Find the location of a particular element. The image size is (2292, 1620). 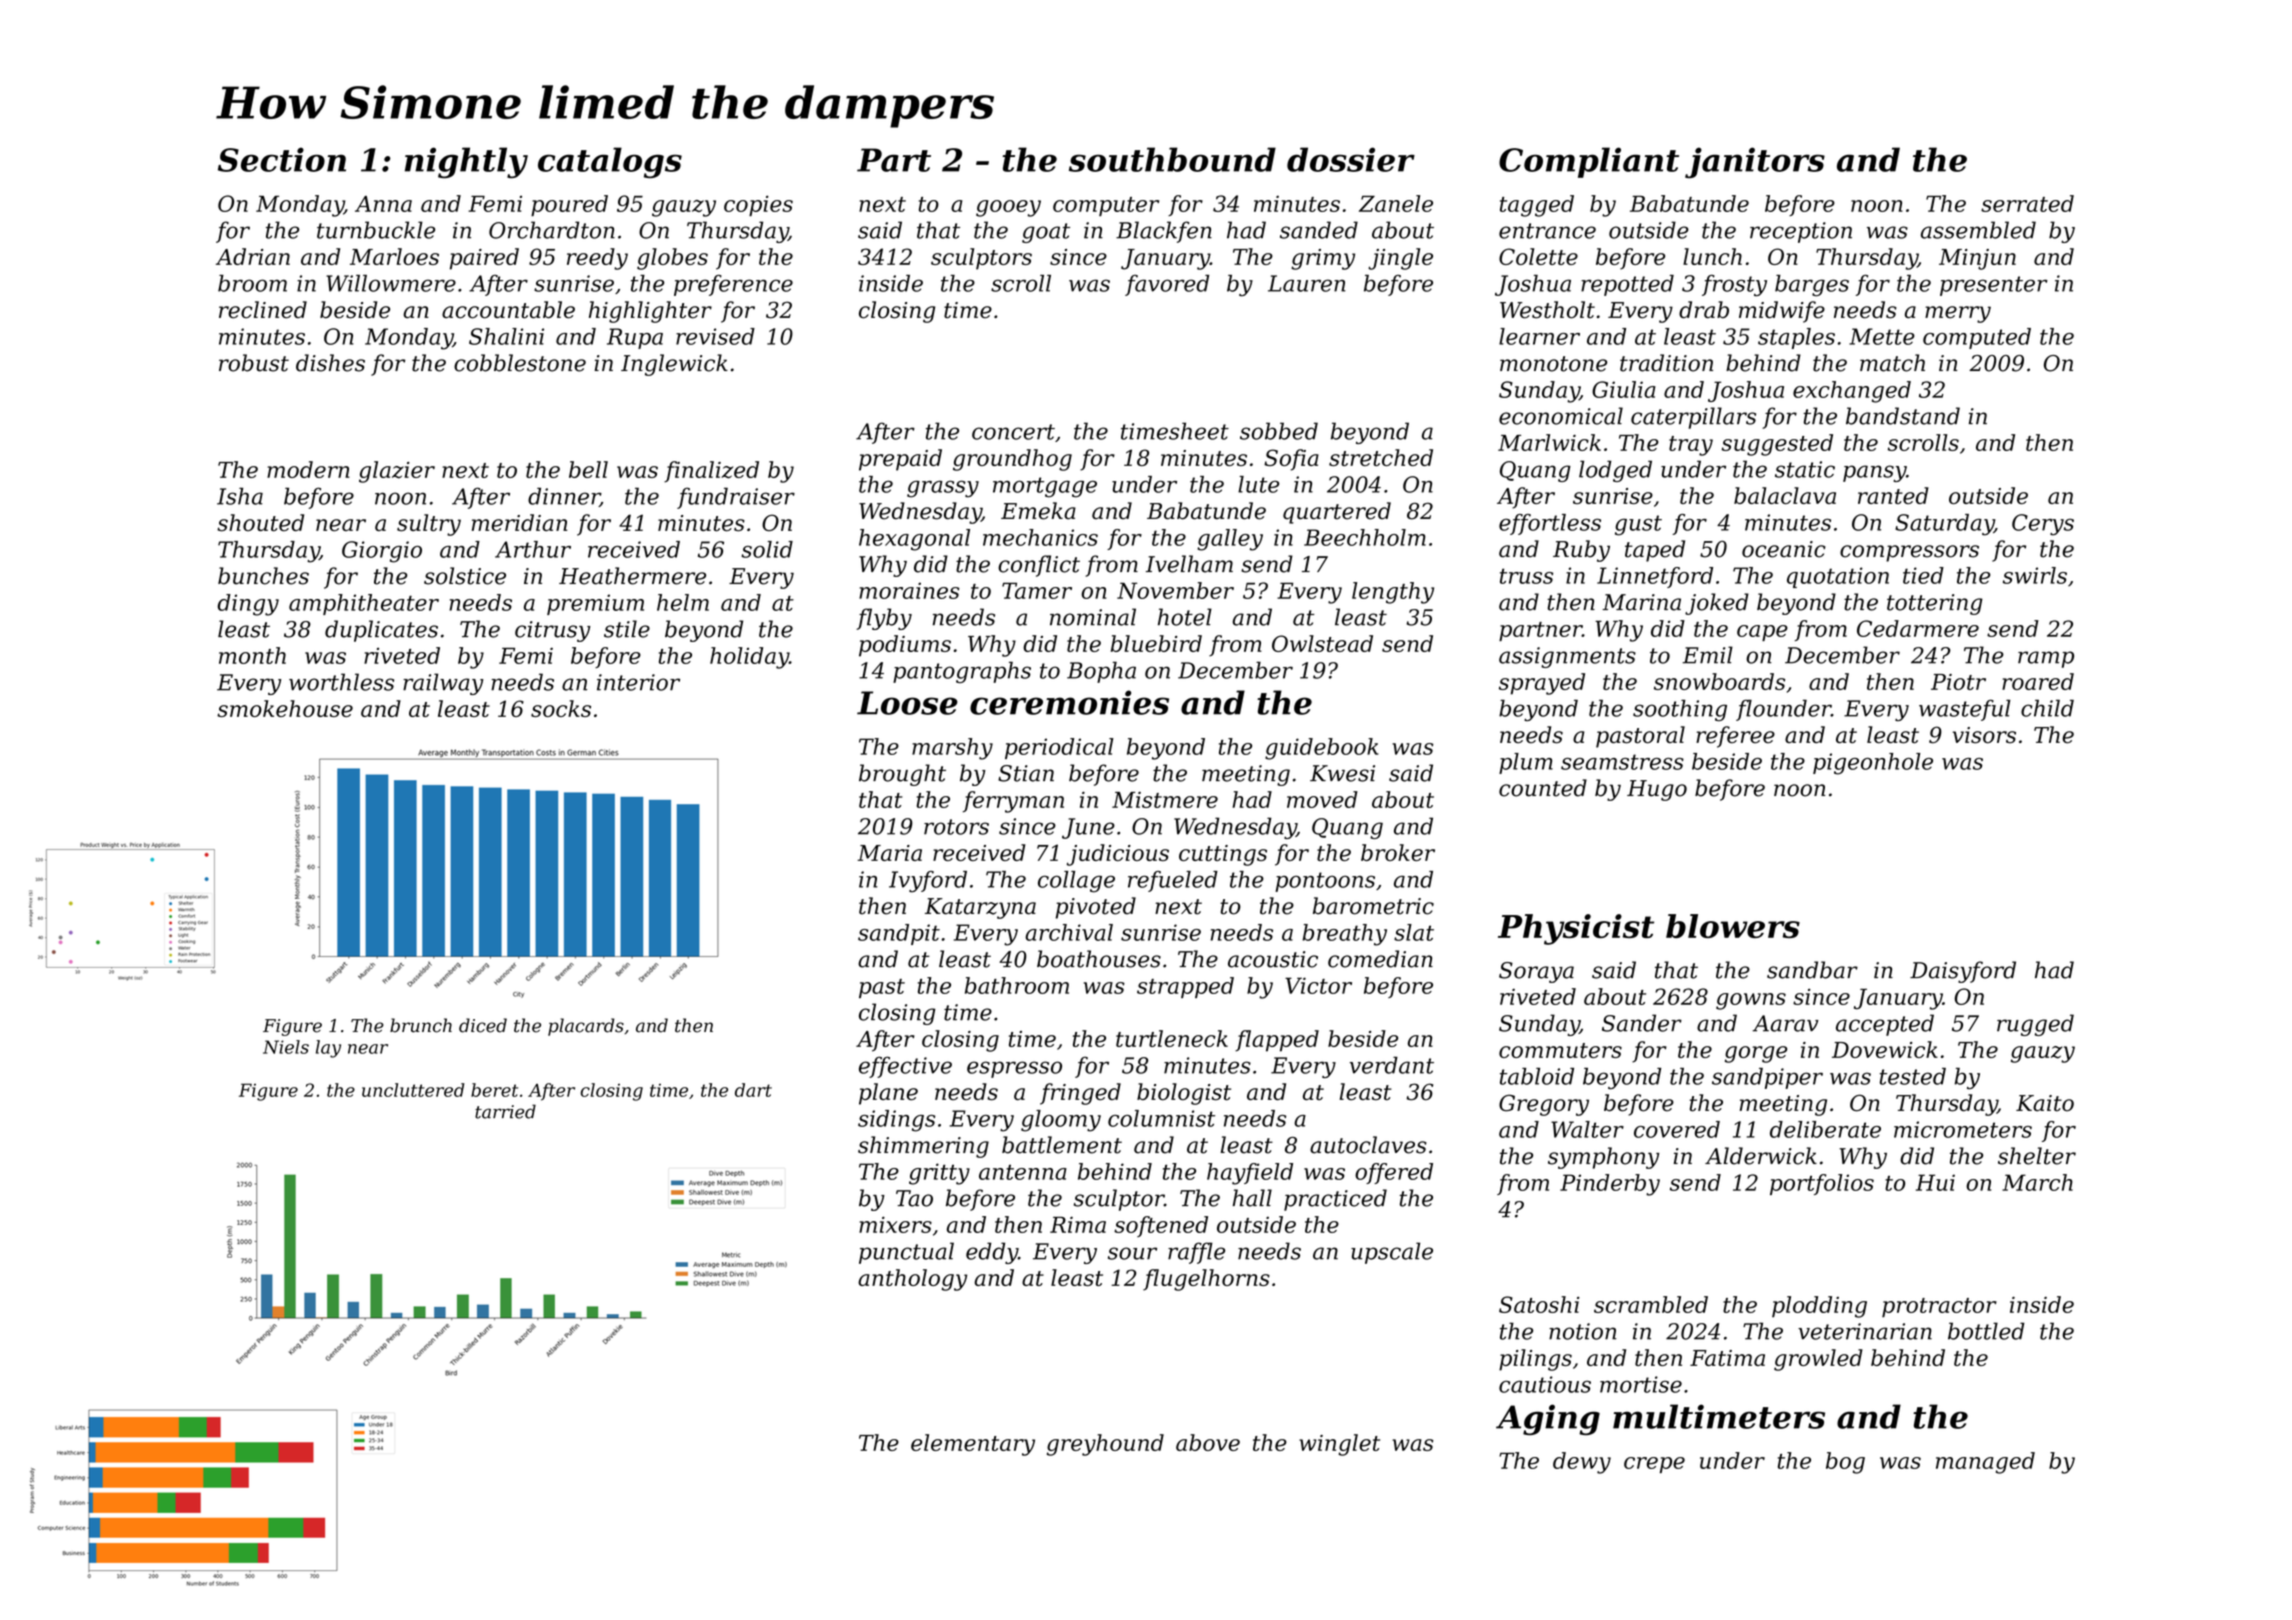

uncluttered is located at coordinates (413, 1090).
